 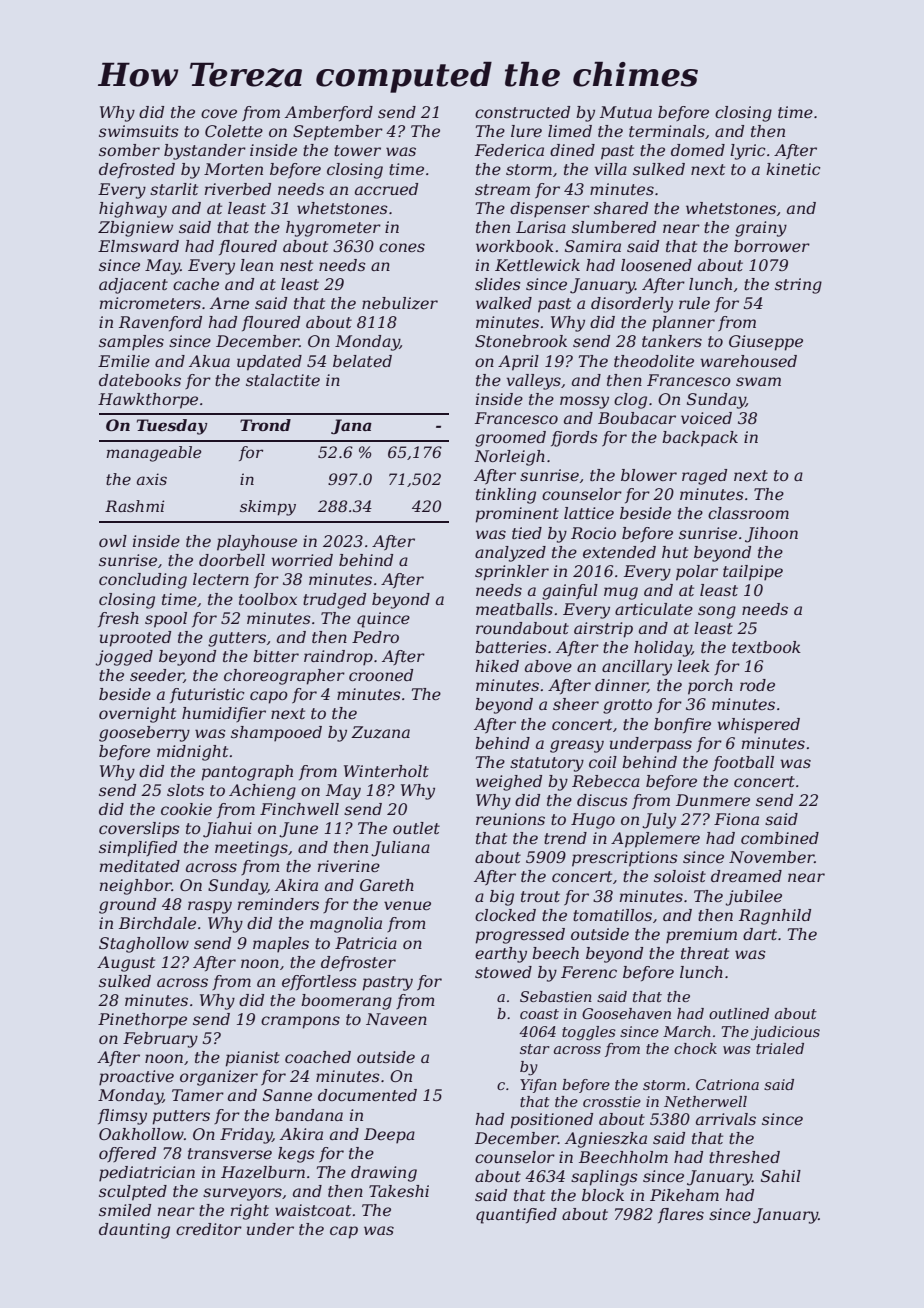 What do you see at coordinates (139, 131) in the image?
I see `swimsuits` at bounding box center [139, 131].
